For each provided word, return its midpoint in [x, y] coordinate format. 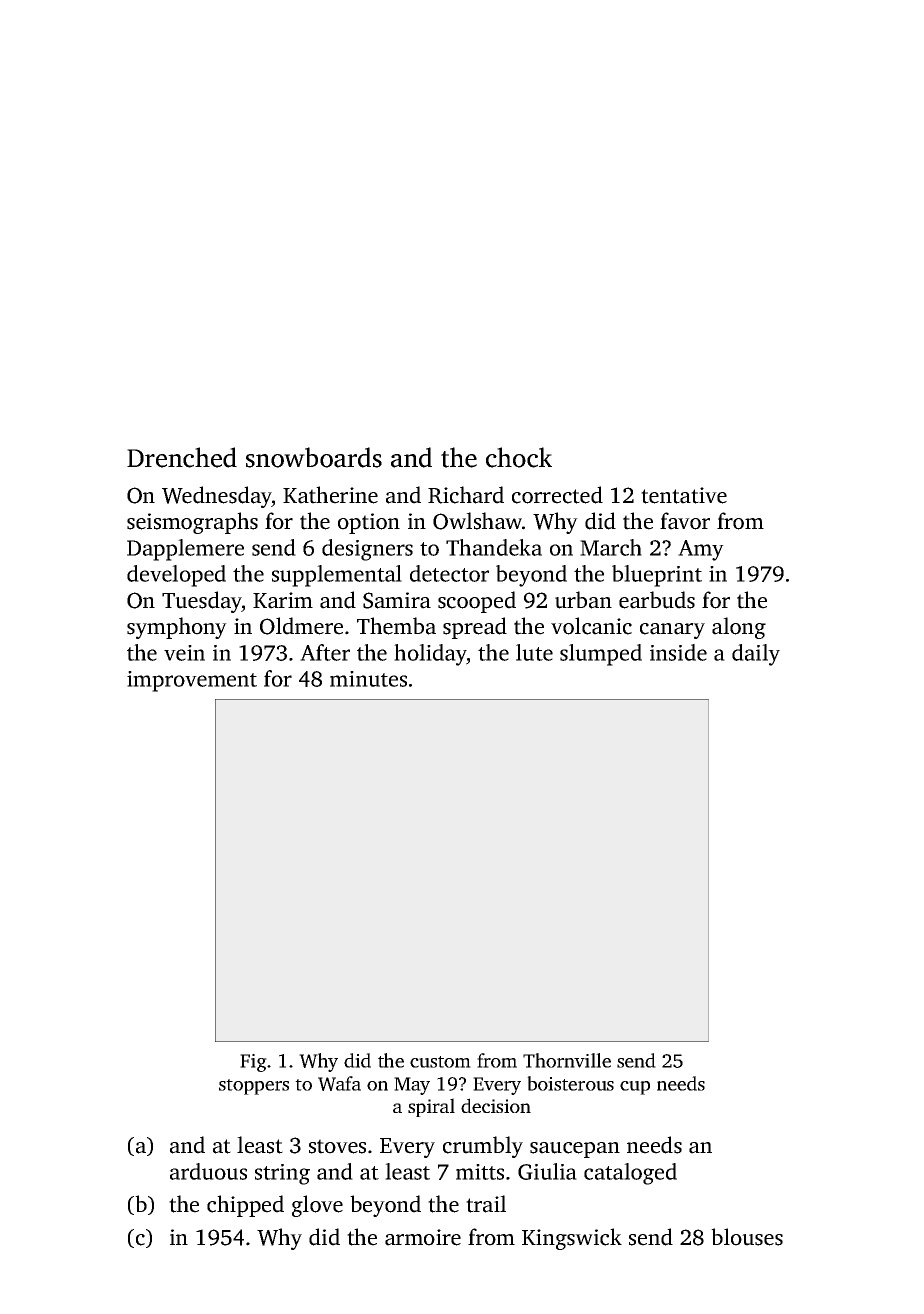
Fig [253, 1063]
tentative [684, 495]
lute [534, 652]
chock [519, 457]
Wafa [339, 1083]
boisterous [570, 1083]
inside [678, 652]
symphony [177, 628]
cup [635, 1088]
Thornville [567, 1060]
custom [440, 1062]
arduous [208, 1171]
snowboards [314, 457]
